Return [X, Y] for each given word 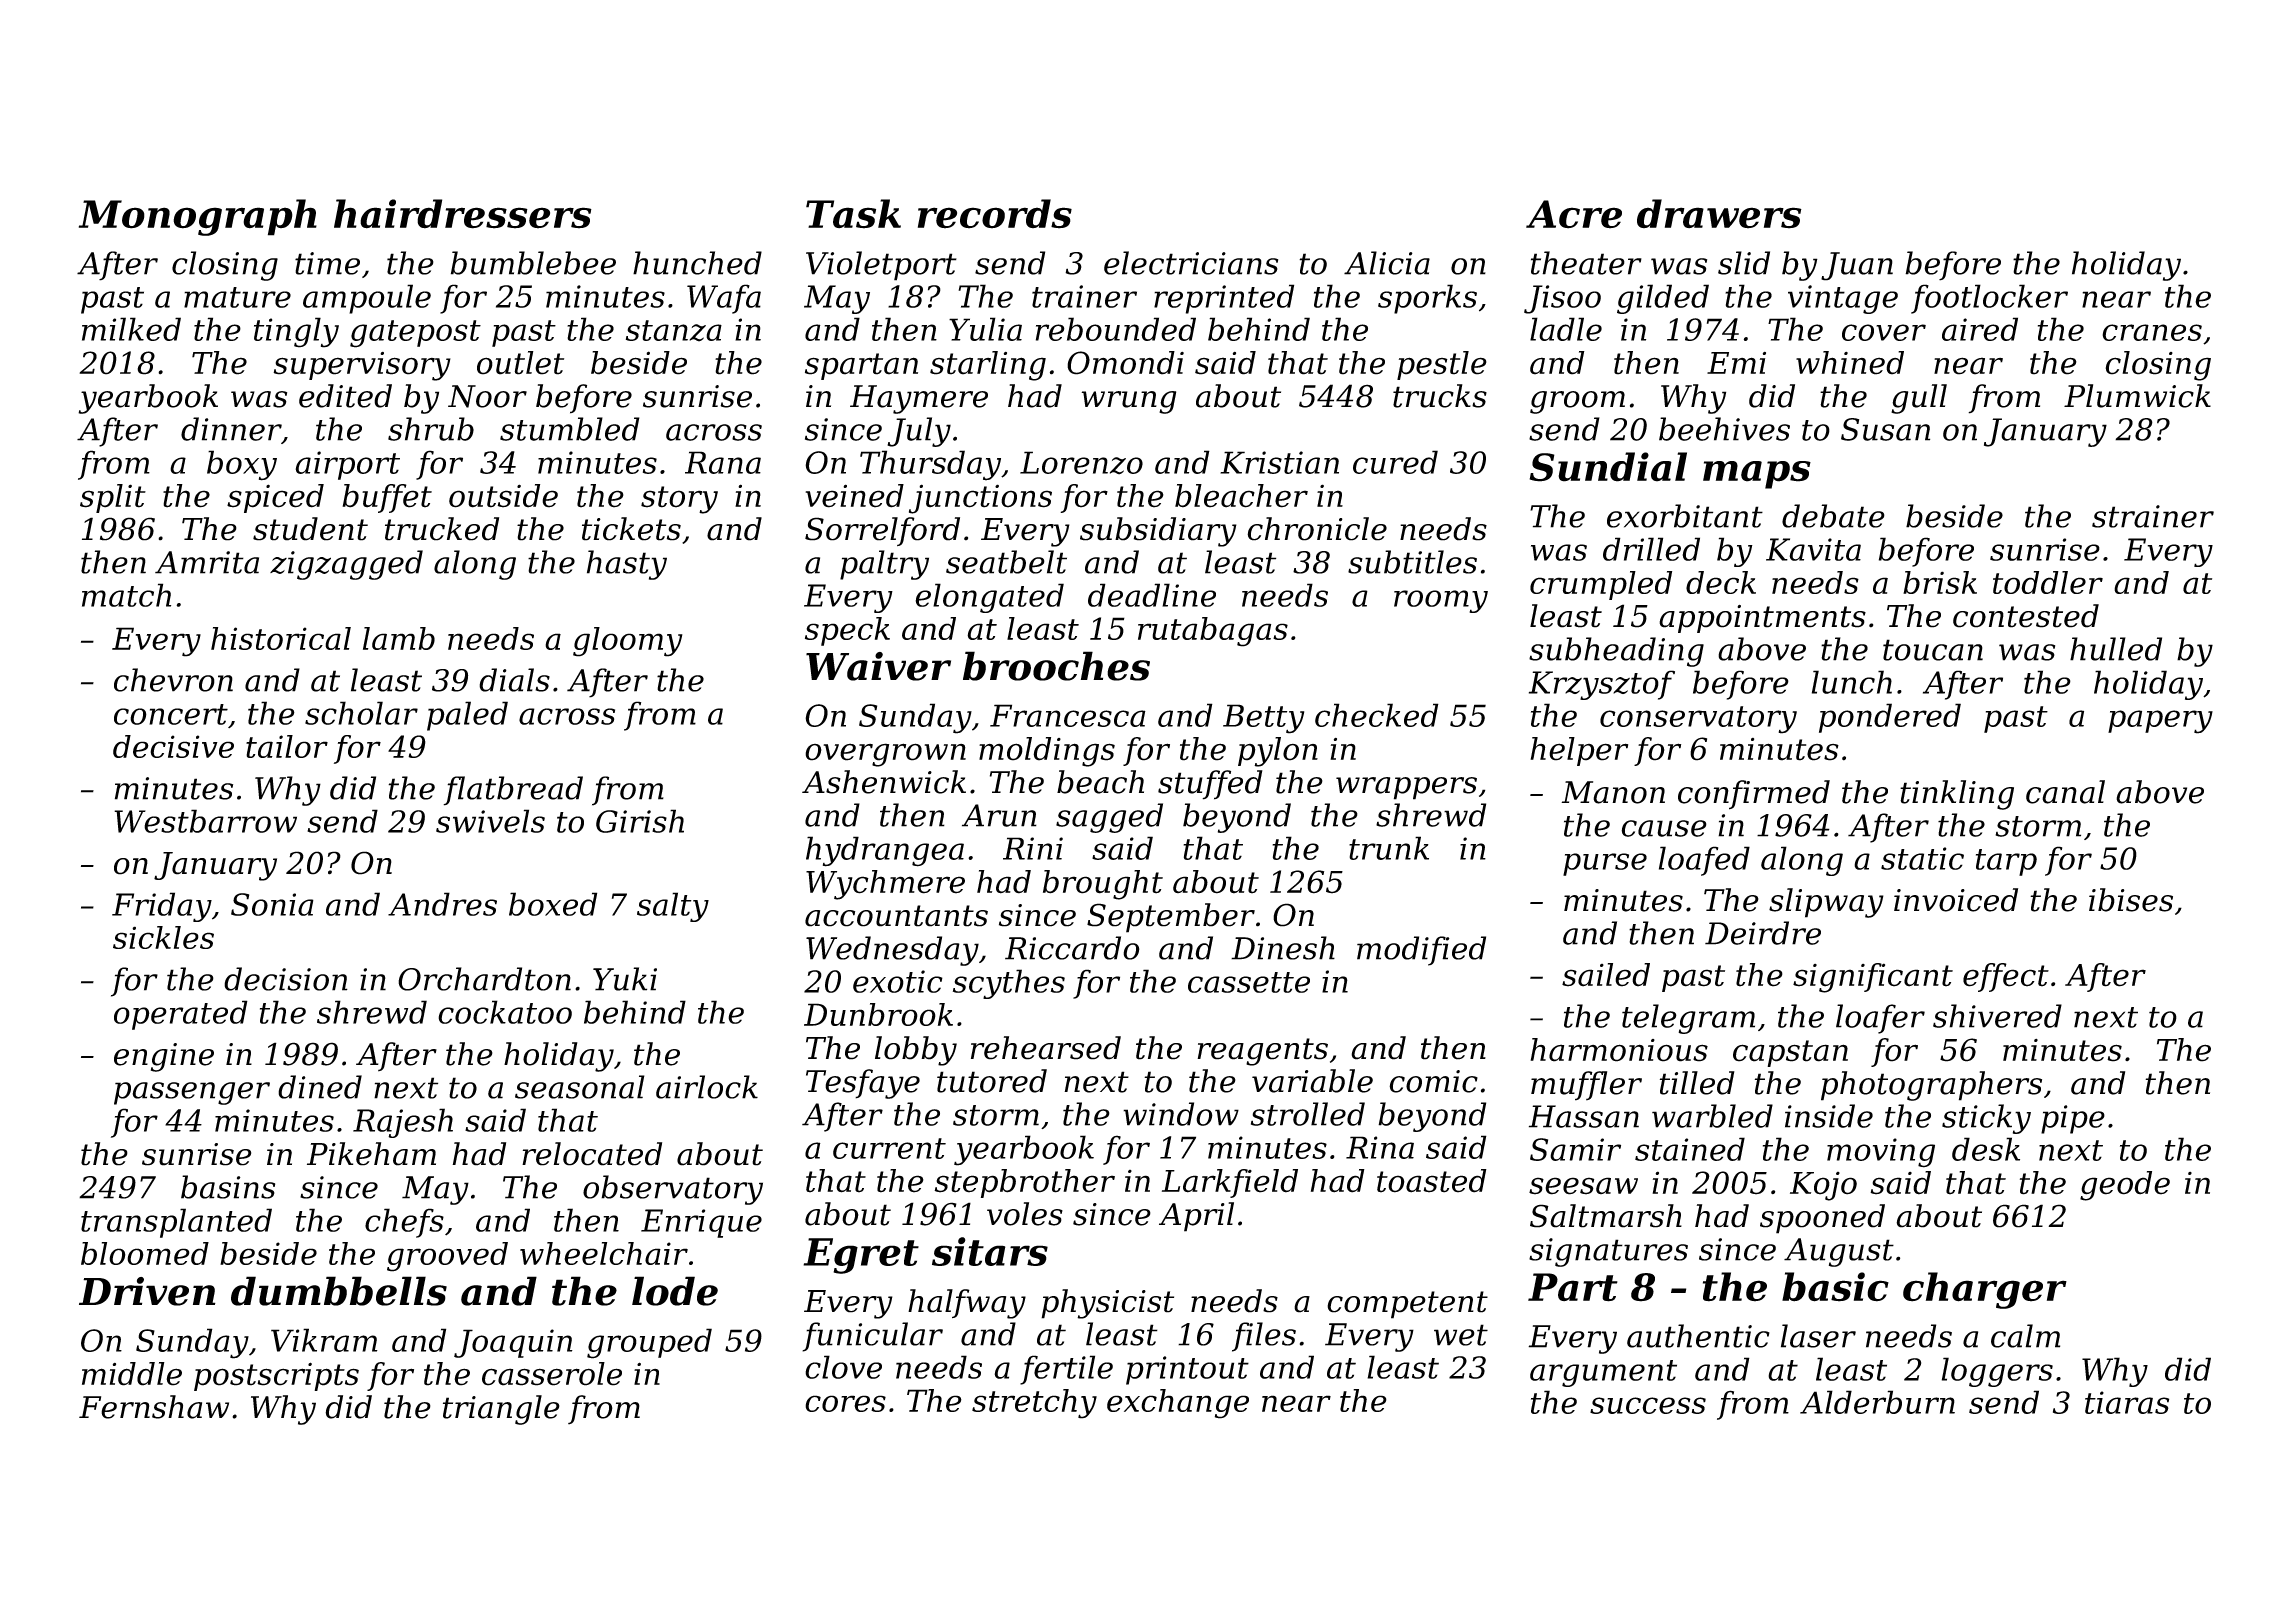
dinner [231, 429]
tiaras [2127, 1402]
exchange [1178, 1404]
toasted [1432, 1181]
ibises [2131, 900]
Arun [999, 815]
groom [1577, 402]
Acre [1574, 214]
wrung [1128, 402]
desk [1986, 1149]
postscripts [276, 1376]
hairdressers [463, 214]
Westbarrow [205, 821]
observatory [673, 1190]
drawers [1719, 214]
